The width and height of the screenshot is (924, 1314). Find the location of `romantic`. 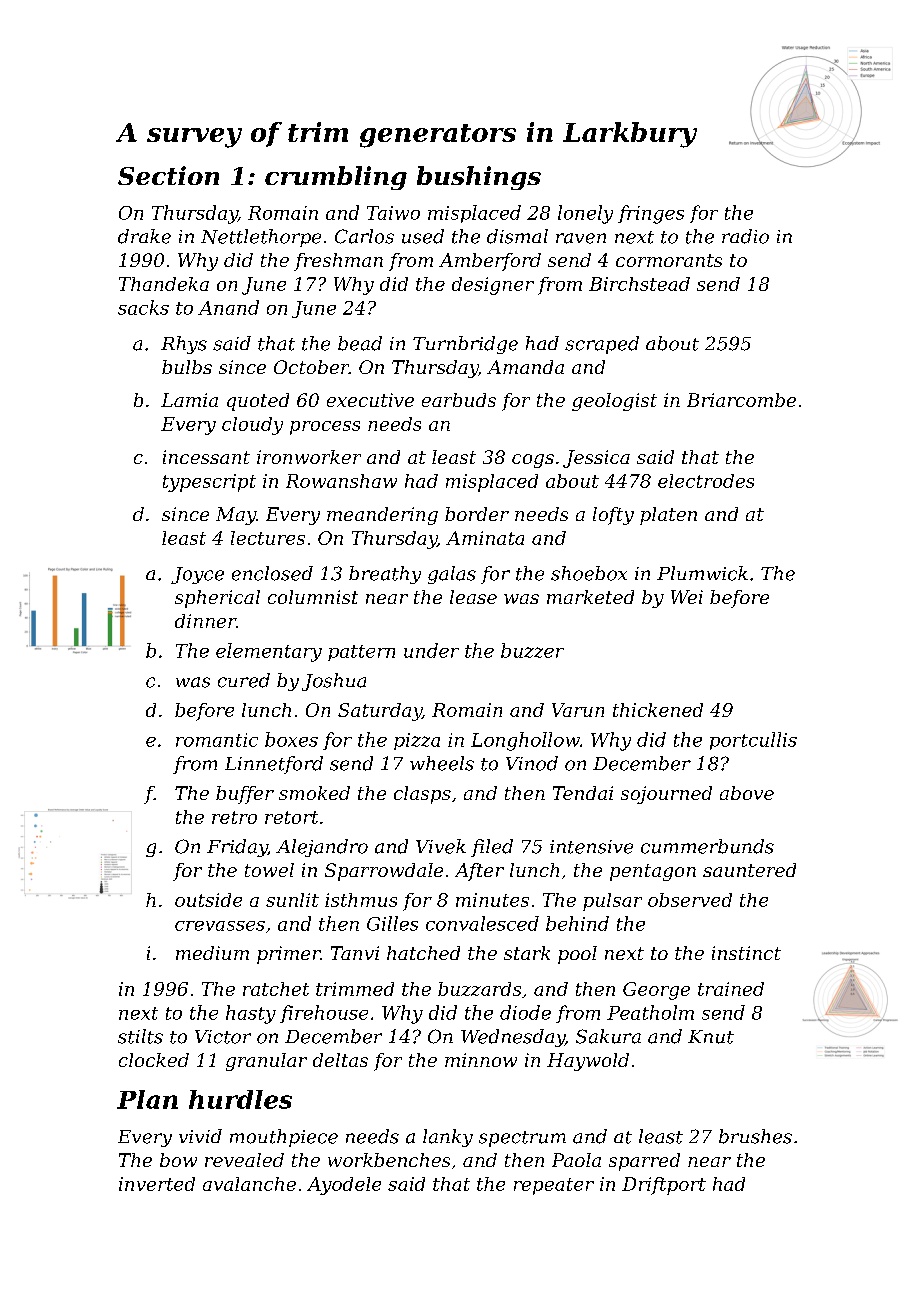

romantic is located at coordinates (217, 740).
